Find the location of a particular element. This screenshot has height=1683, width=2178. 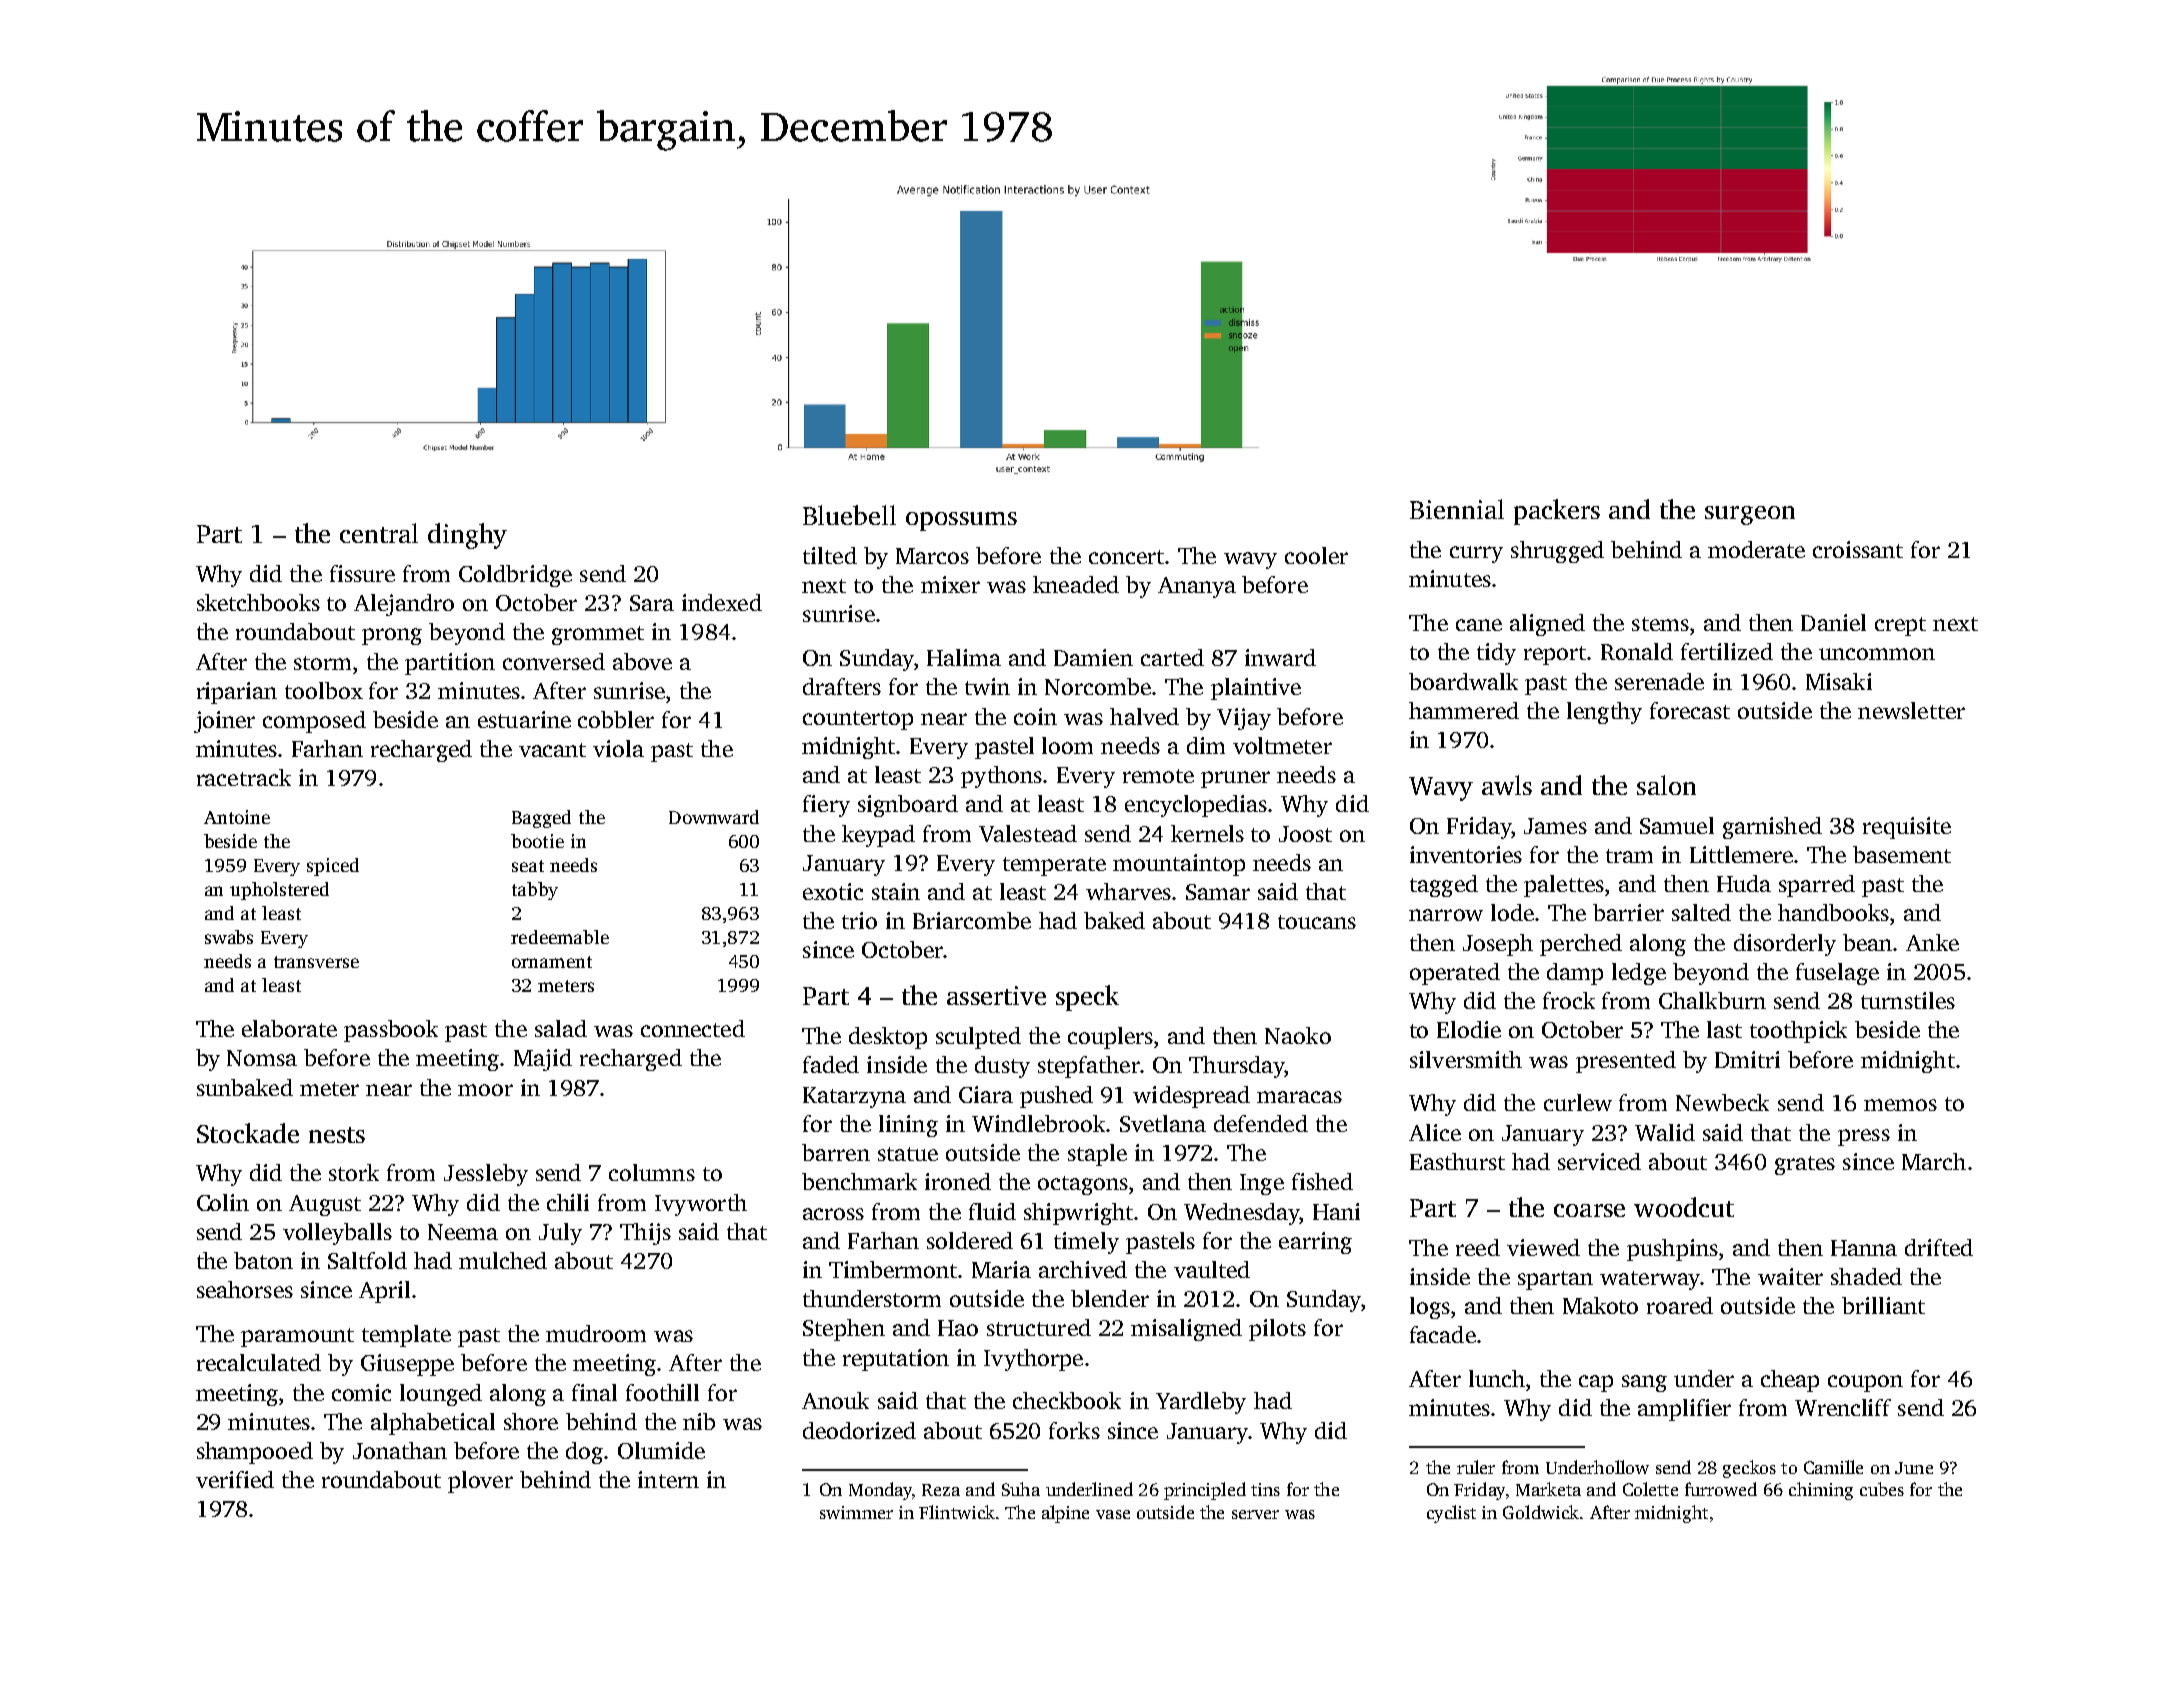

redeemable is located at coordinates (560, 937).
